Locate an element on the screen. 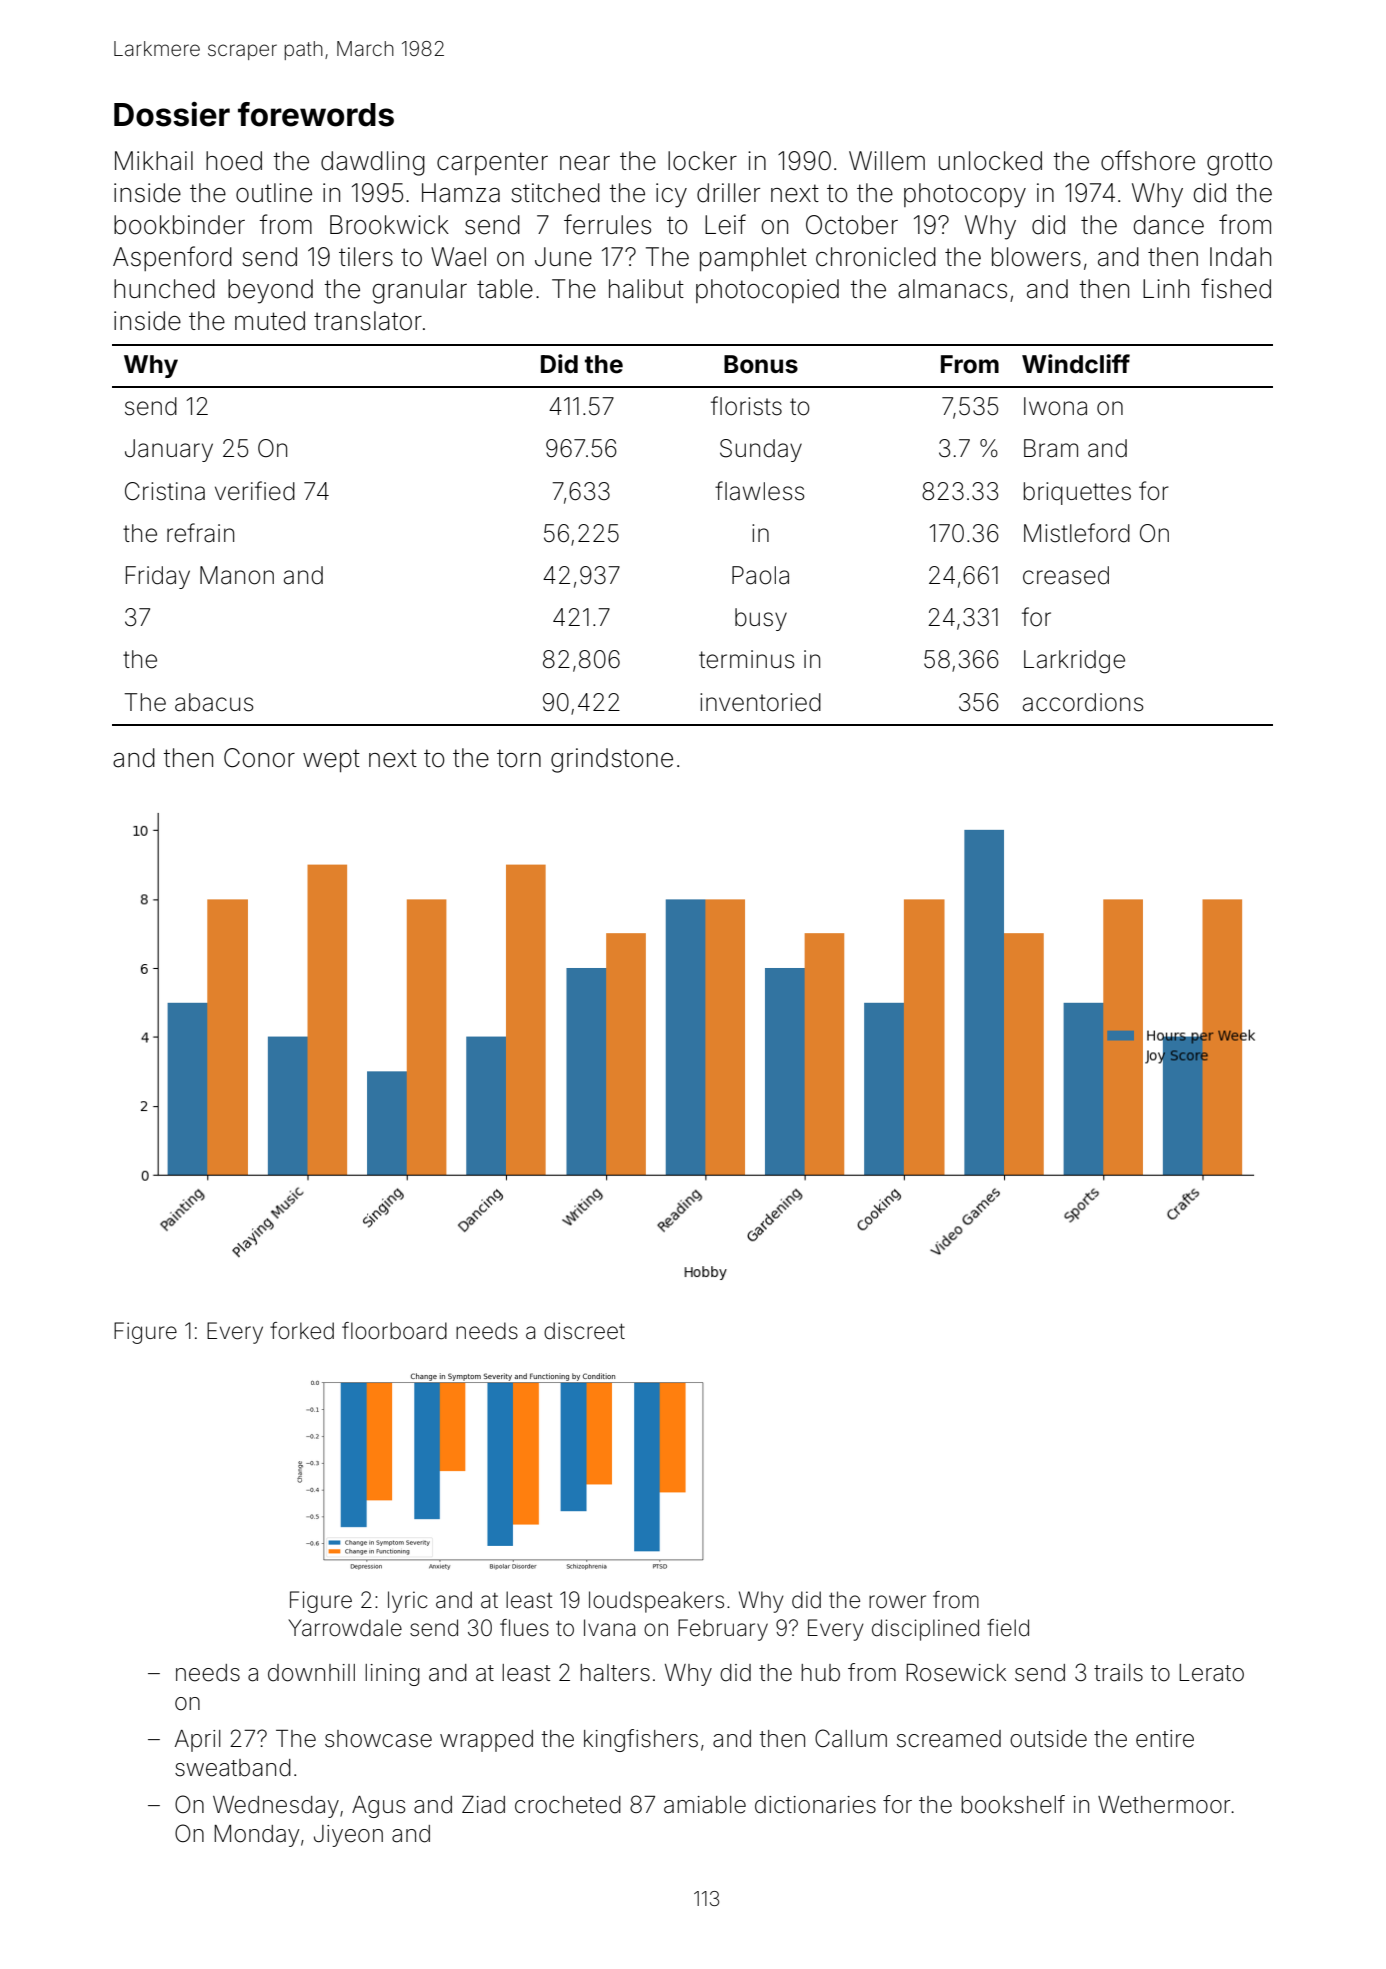 The height and width of the screenshot is (1969, 1386). discreet is located at coordinates (584, 1331).
